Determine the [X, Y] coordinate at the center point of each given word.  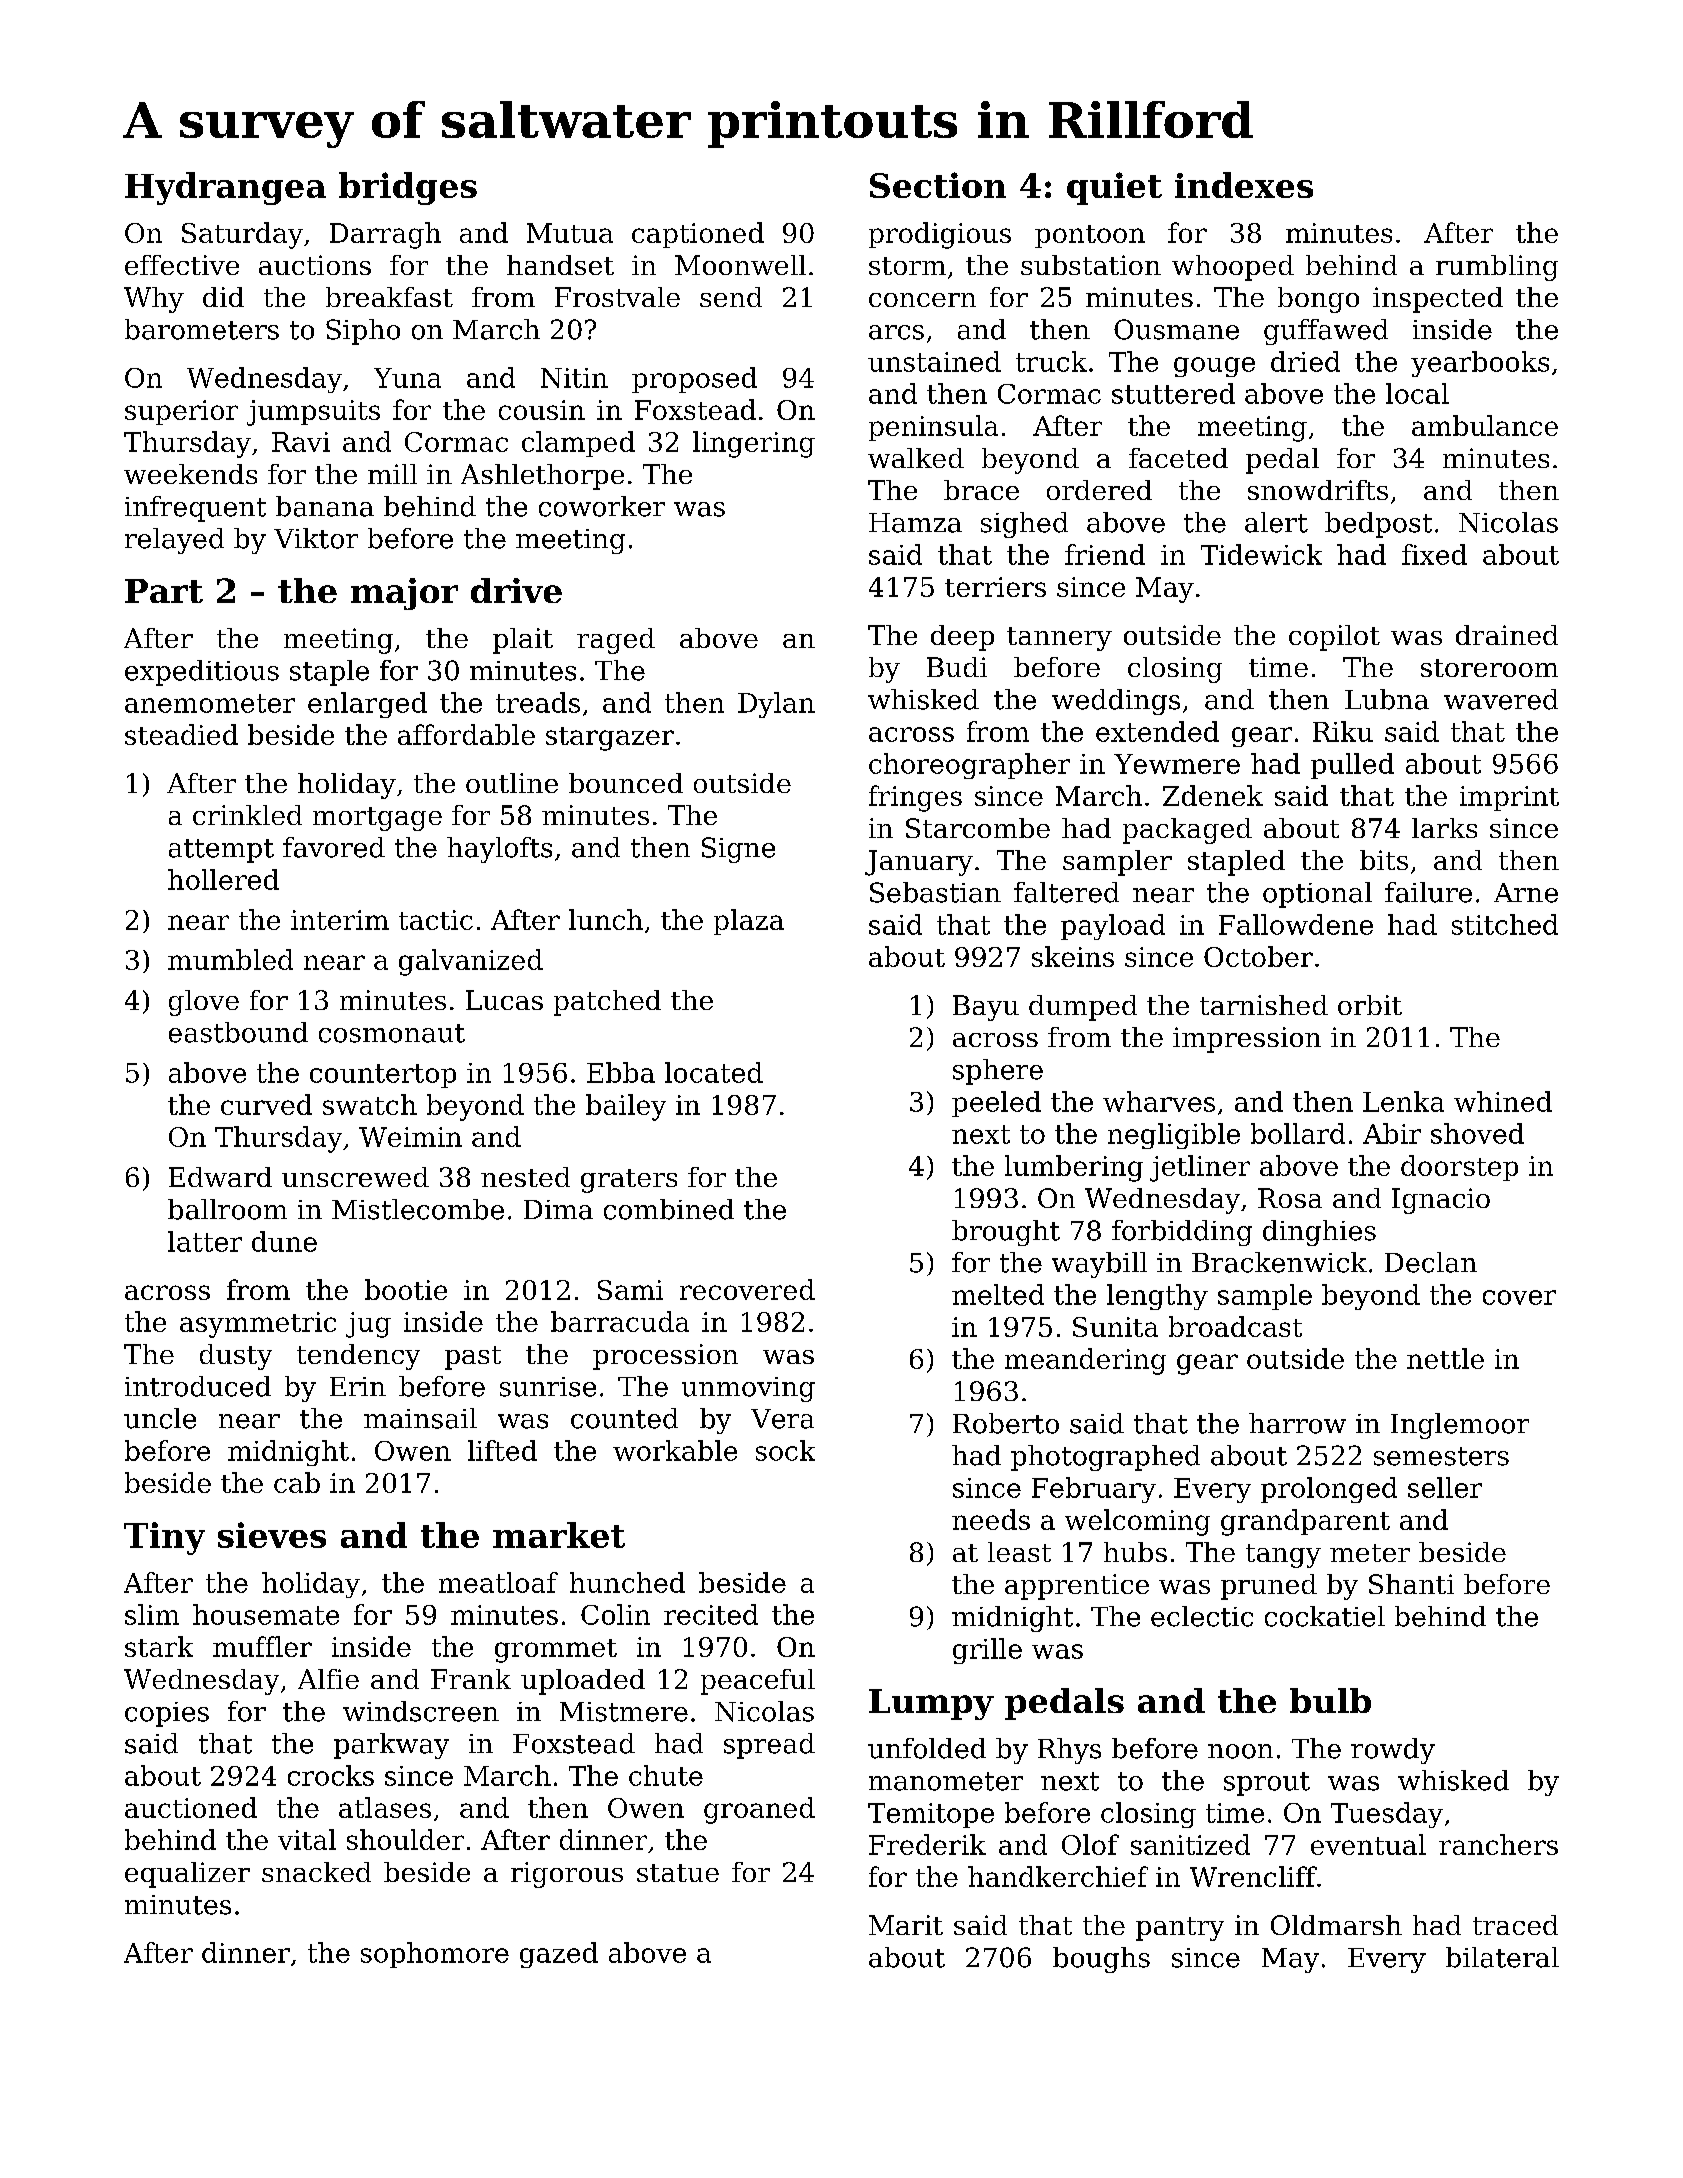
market [559, 1535]
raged [616, 641]
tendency [358, 1357]
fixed [1434, 554]
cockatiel [1325, 1616]
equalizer [187, 1875]
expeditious [202, 673]
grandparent [1305, 1522]
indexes [1244, 185]
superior [181, 412]
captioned [698, 235]
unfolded [927, 1748]
